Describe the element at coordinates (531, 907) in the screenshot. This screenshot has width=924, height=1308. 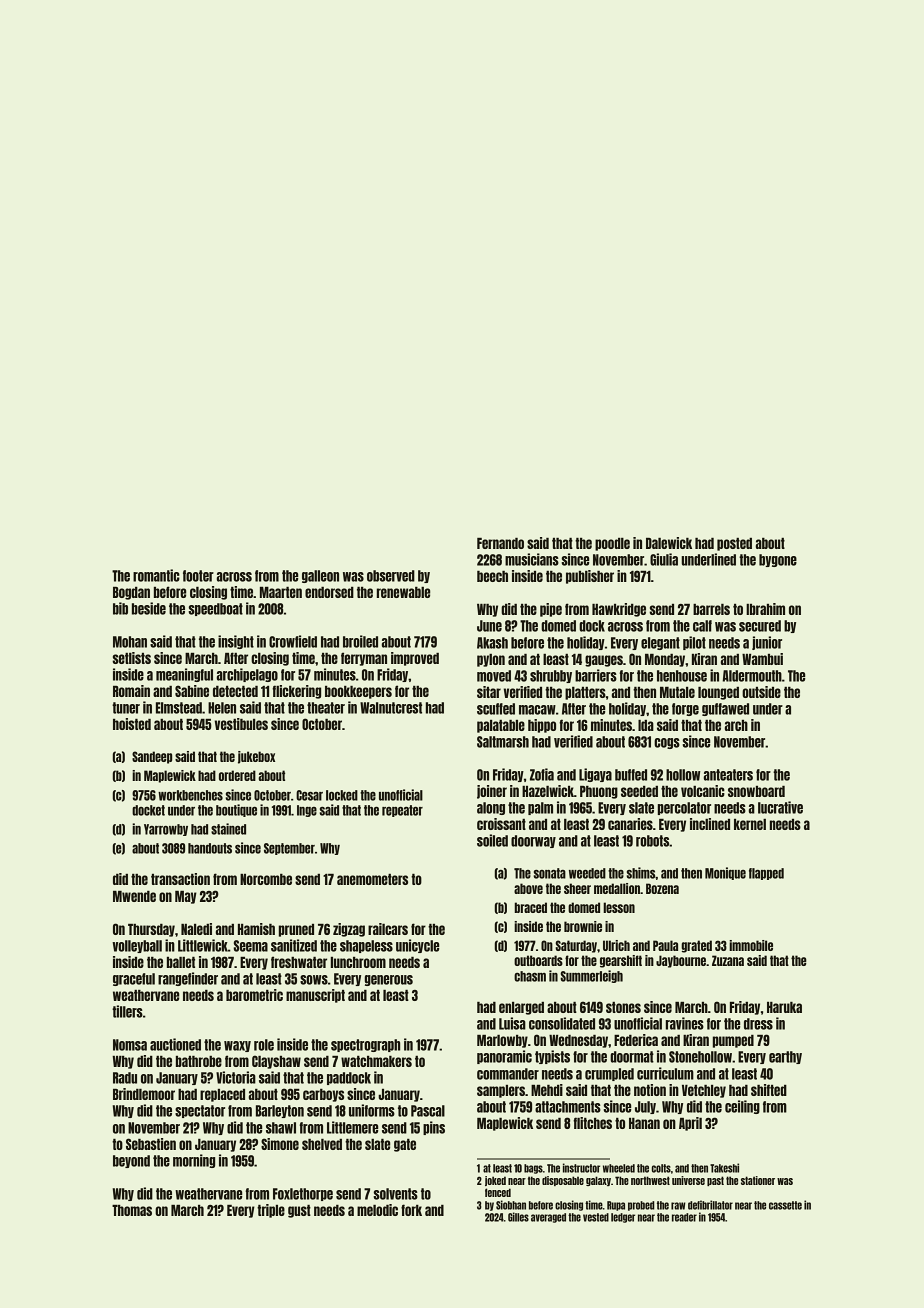
I see `braced` at that location.
